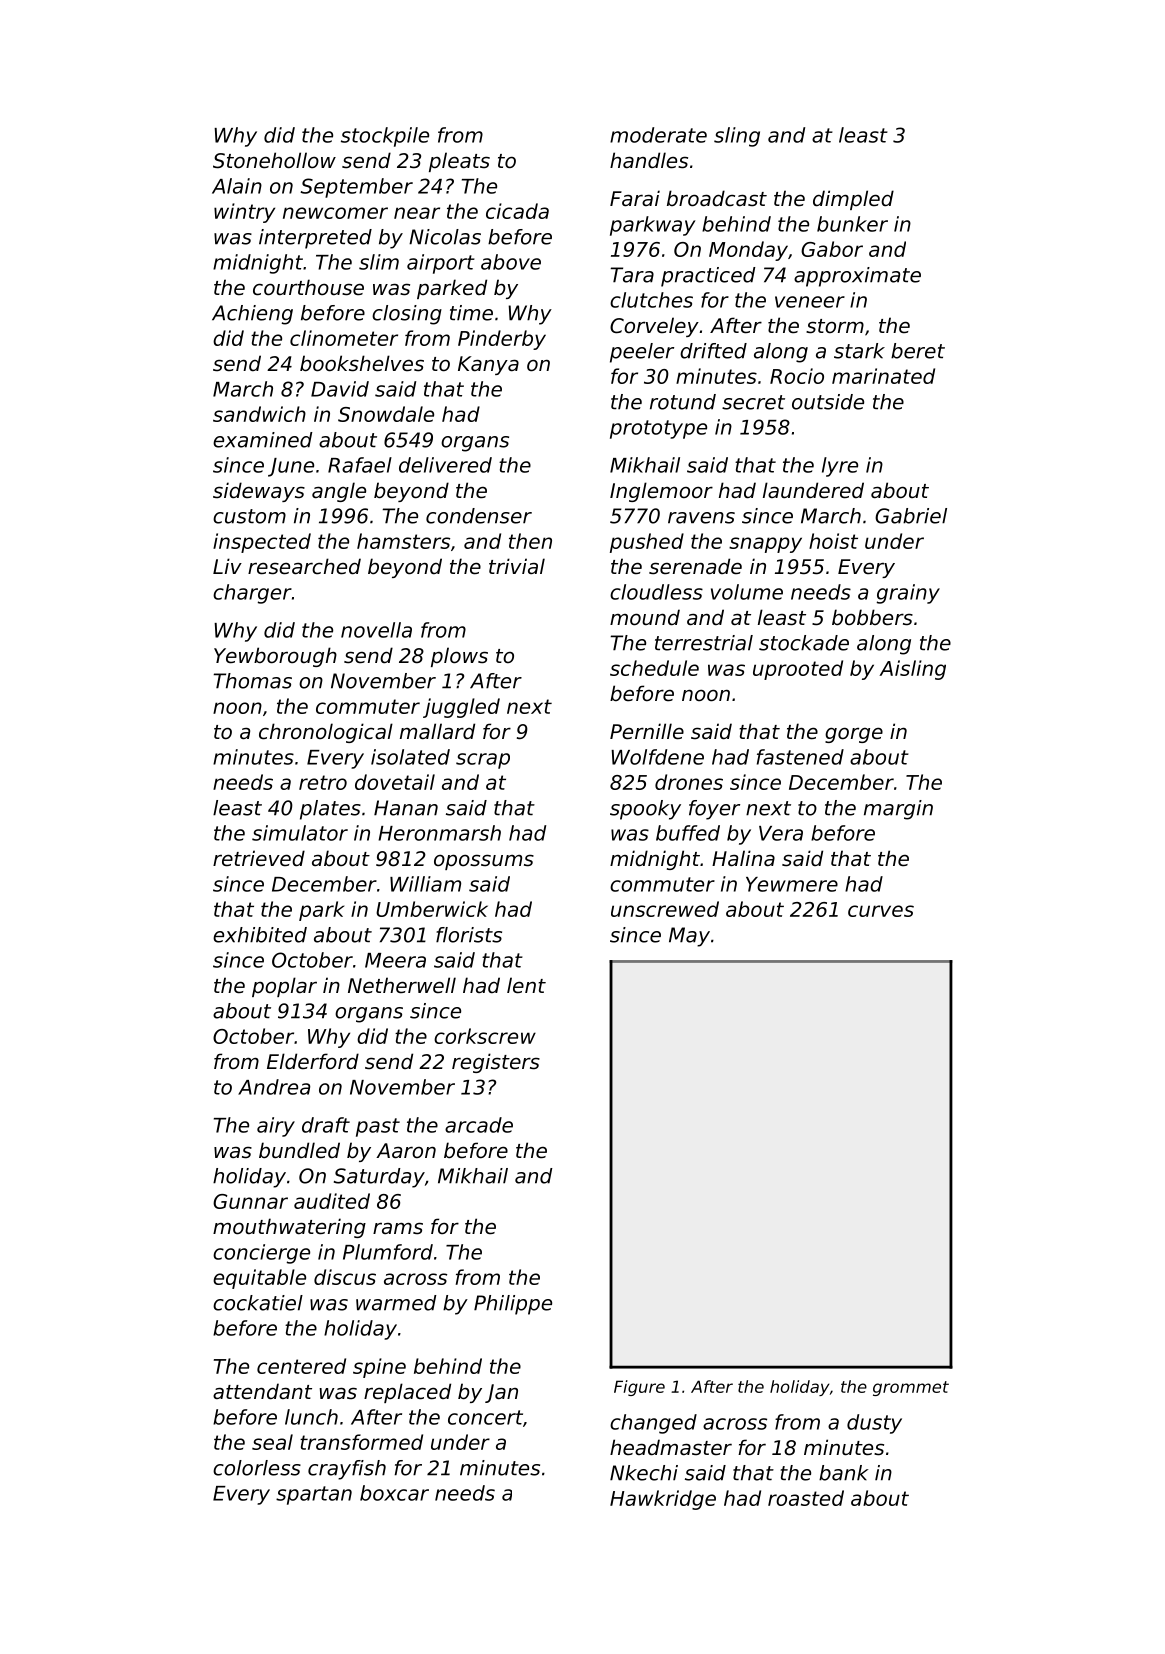 Image resolution: width=1165 pixels, height=1654 pixels. What do you see at coordinates (647, 731) in the screenshot?
I see `Pernille` at bounding box center [647, 731].
